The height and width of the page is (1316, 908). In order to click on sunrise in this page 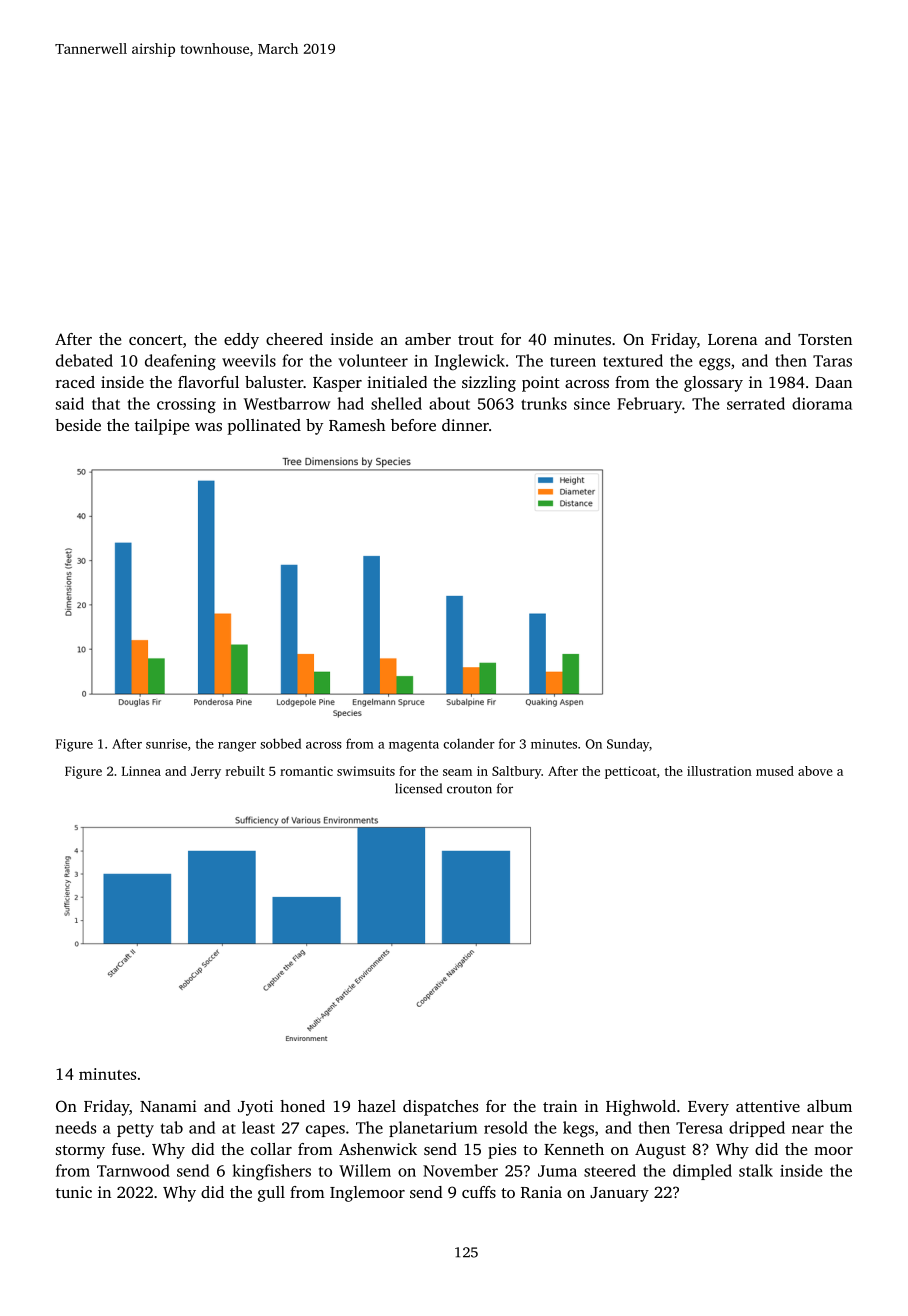, I will do `click(166, 744)`.
